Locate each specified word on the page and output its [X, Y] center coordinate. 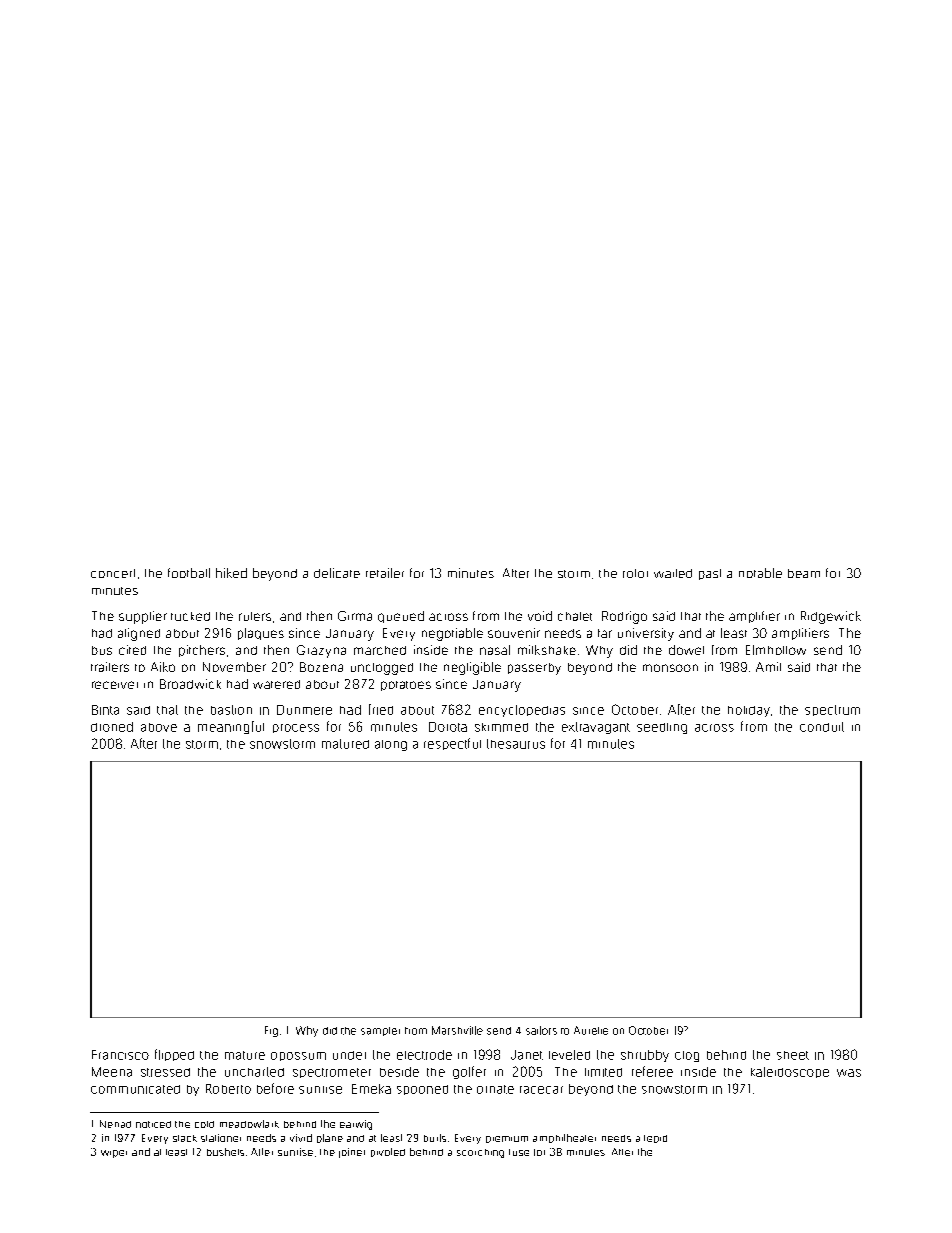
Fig [271, 1031]
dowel [686, 650]
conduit [822, 727]
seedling [662, 728]
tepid [655, 1139]
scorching [480, 1153]
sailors [541, 1030]
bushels [225, 1152]
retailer [385, 573]
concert [113, 573]
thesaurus [516, 744]
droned [112, 727]
